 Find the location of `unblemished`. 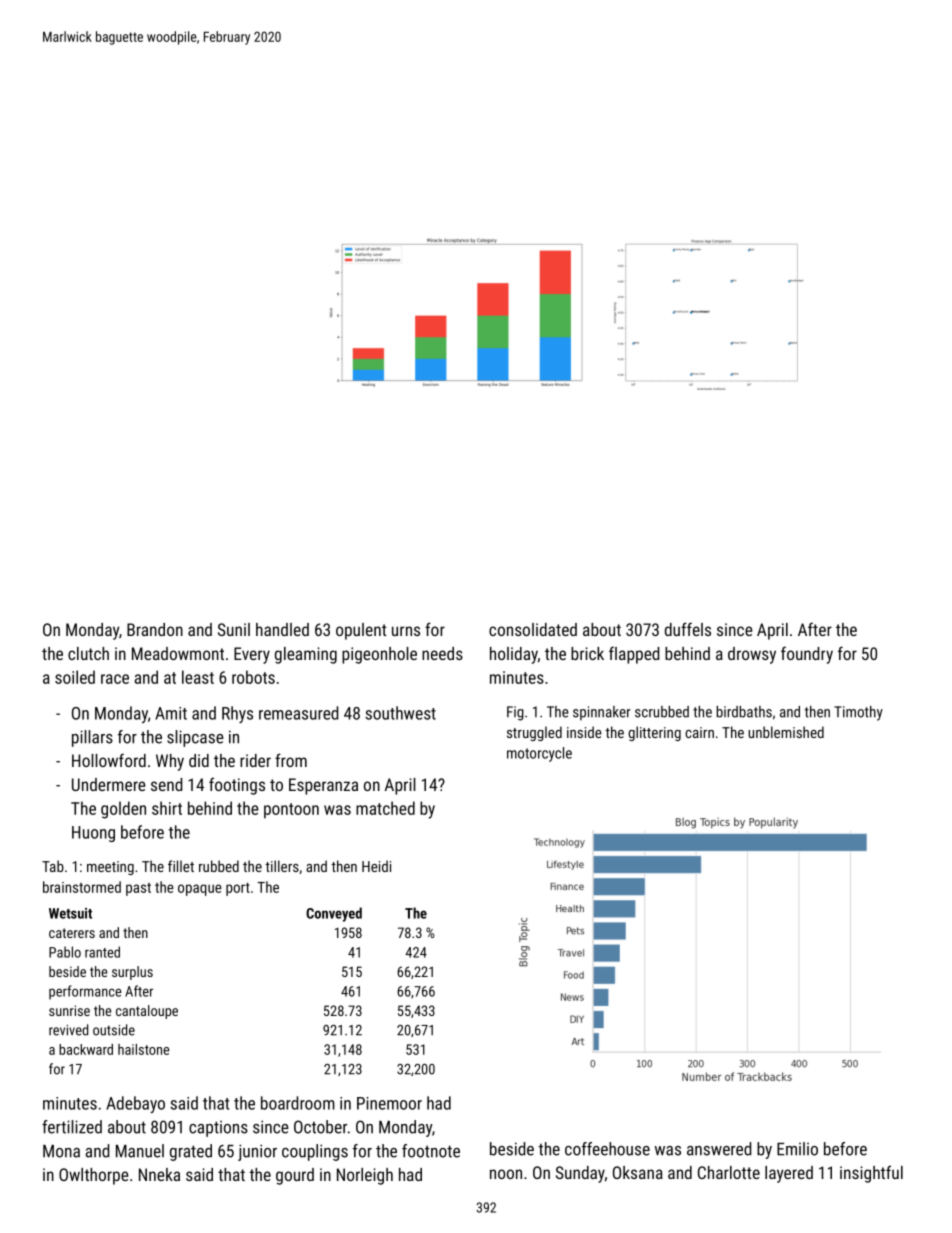

unblemished is located at coordinates (786, 732).
